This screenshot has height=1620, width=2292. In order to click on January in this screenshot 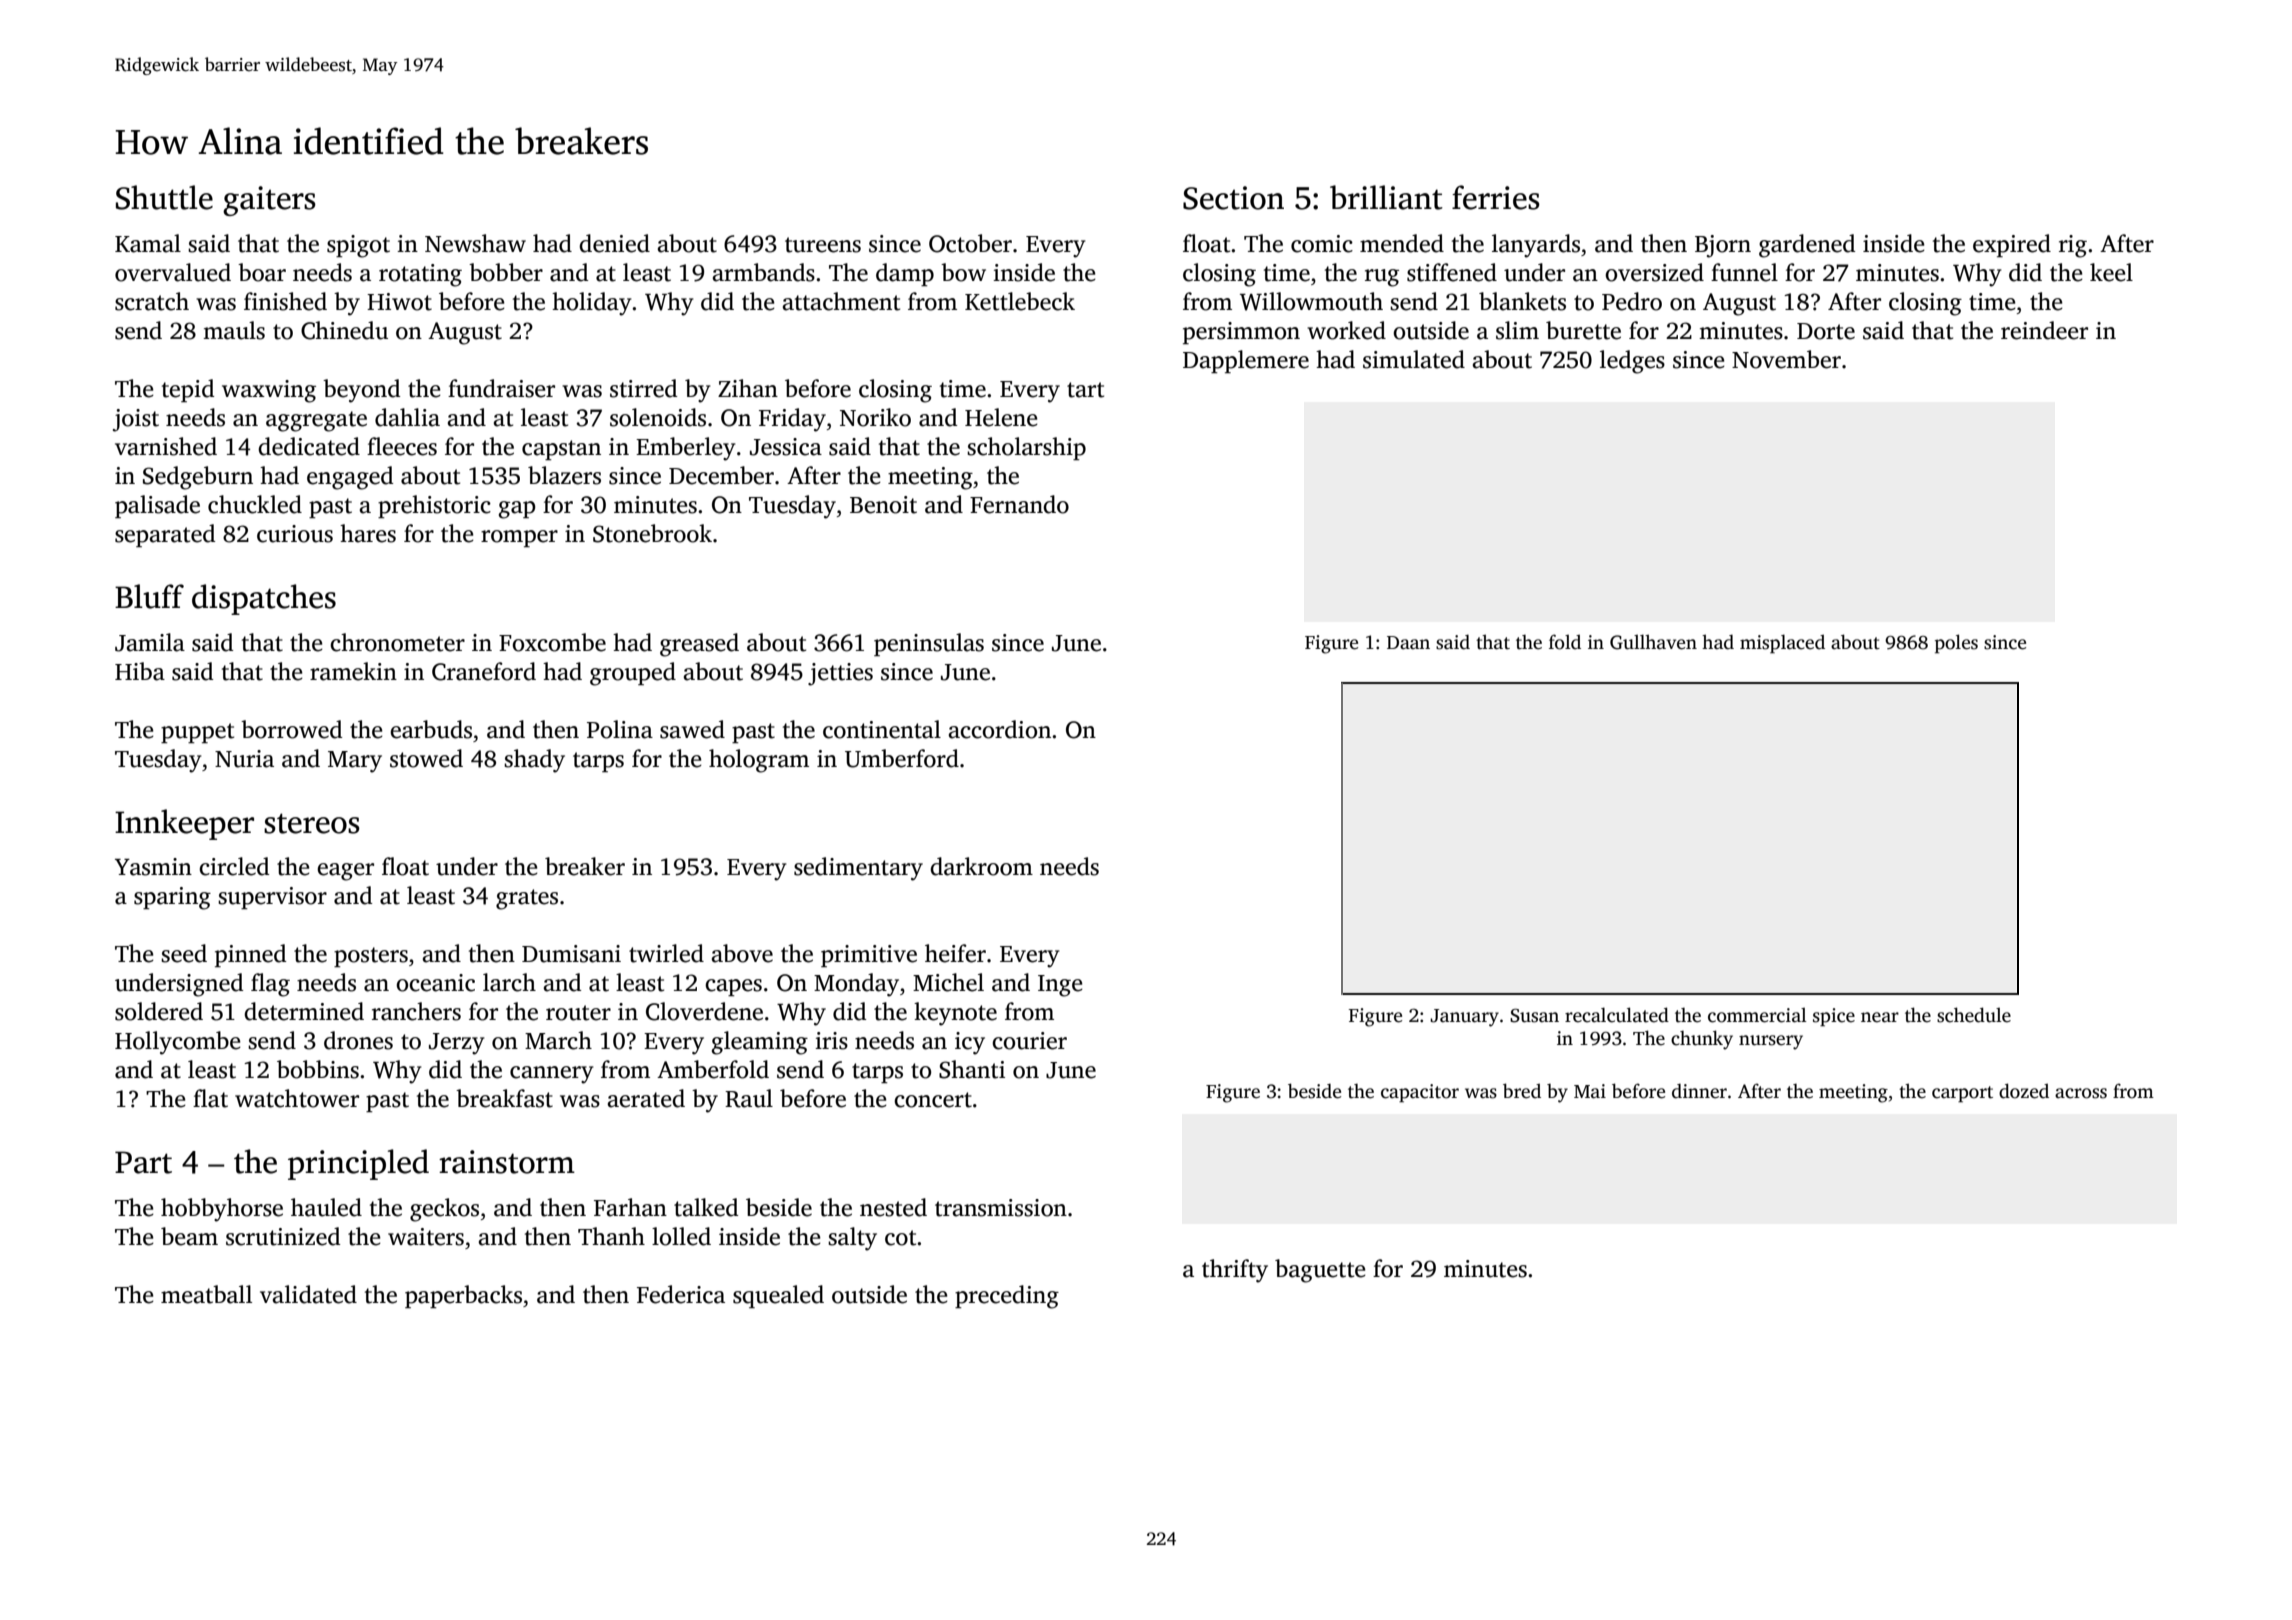, I will do `click(1464, 1018)`.
